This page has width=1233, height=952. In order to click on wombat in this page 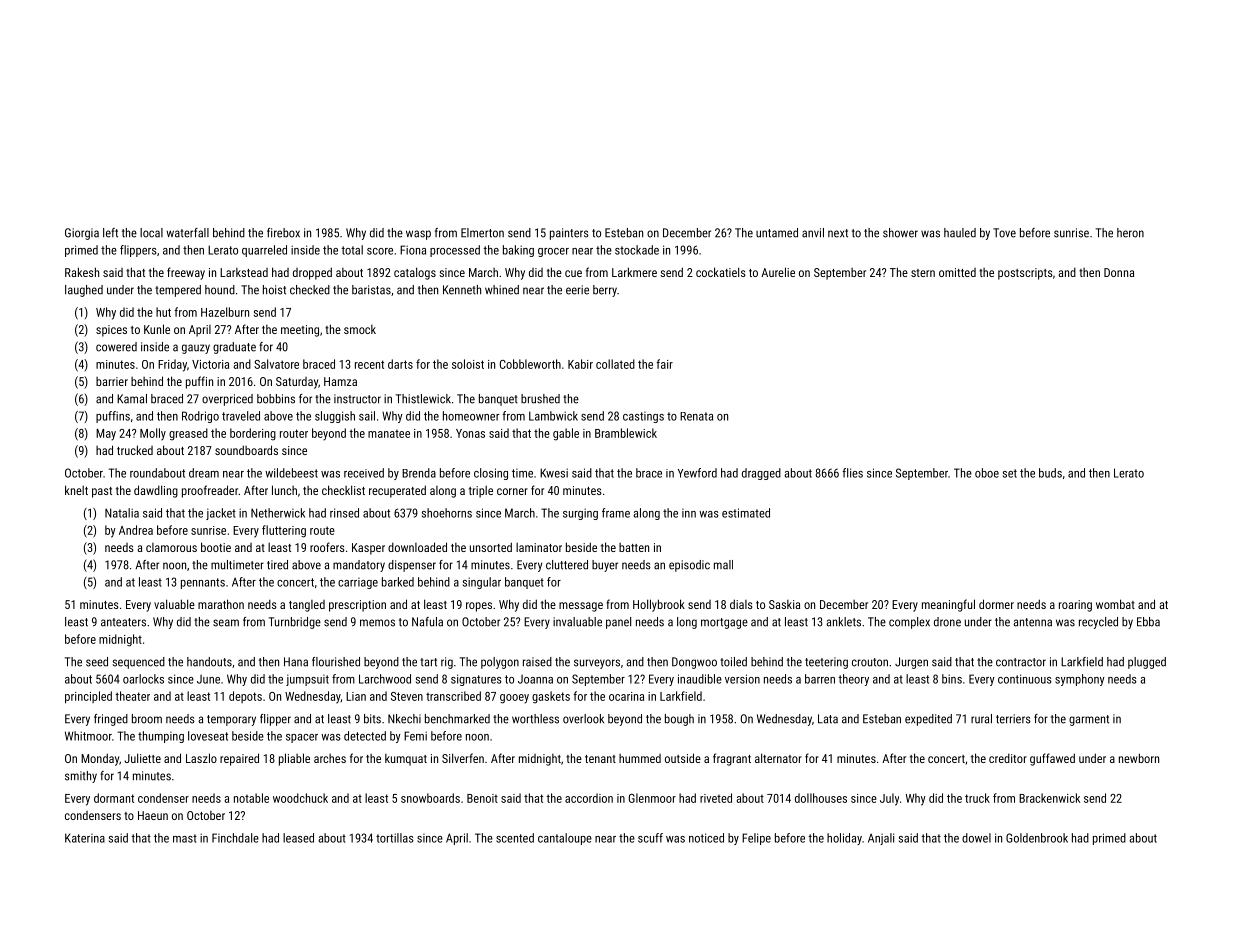, I will do `click(1115, 604)`.
